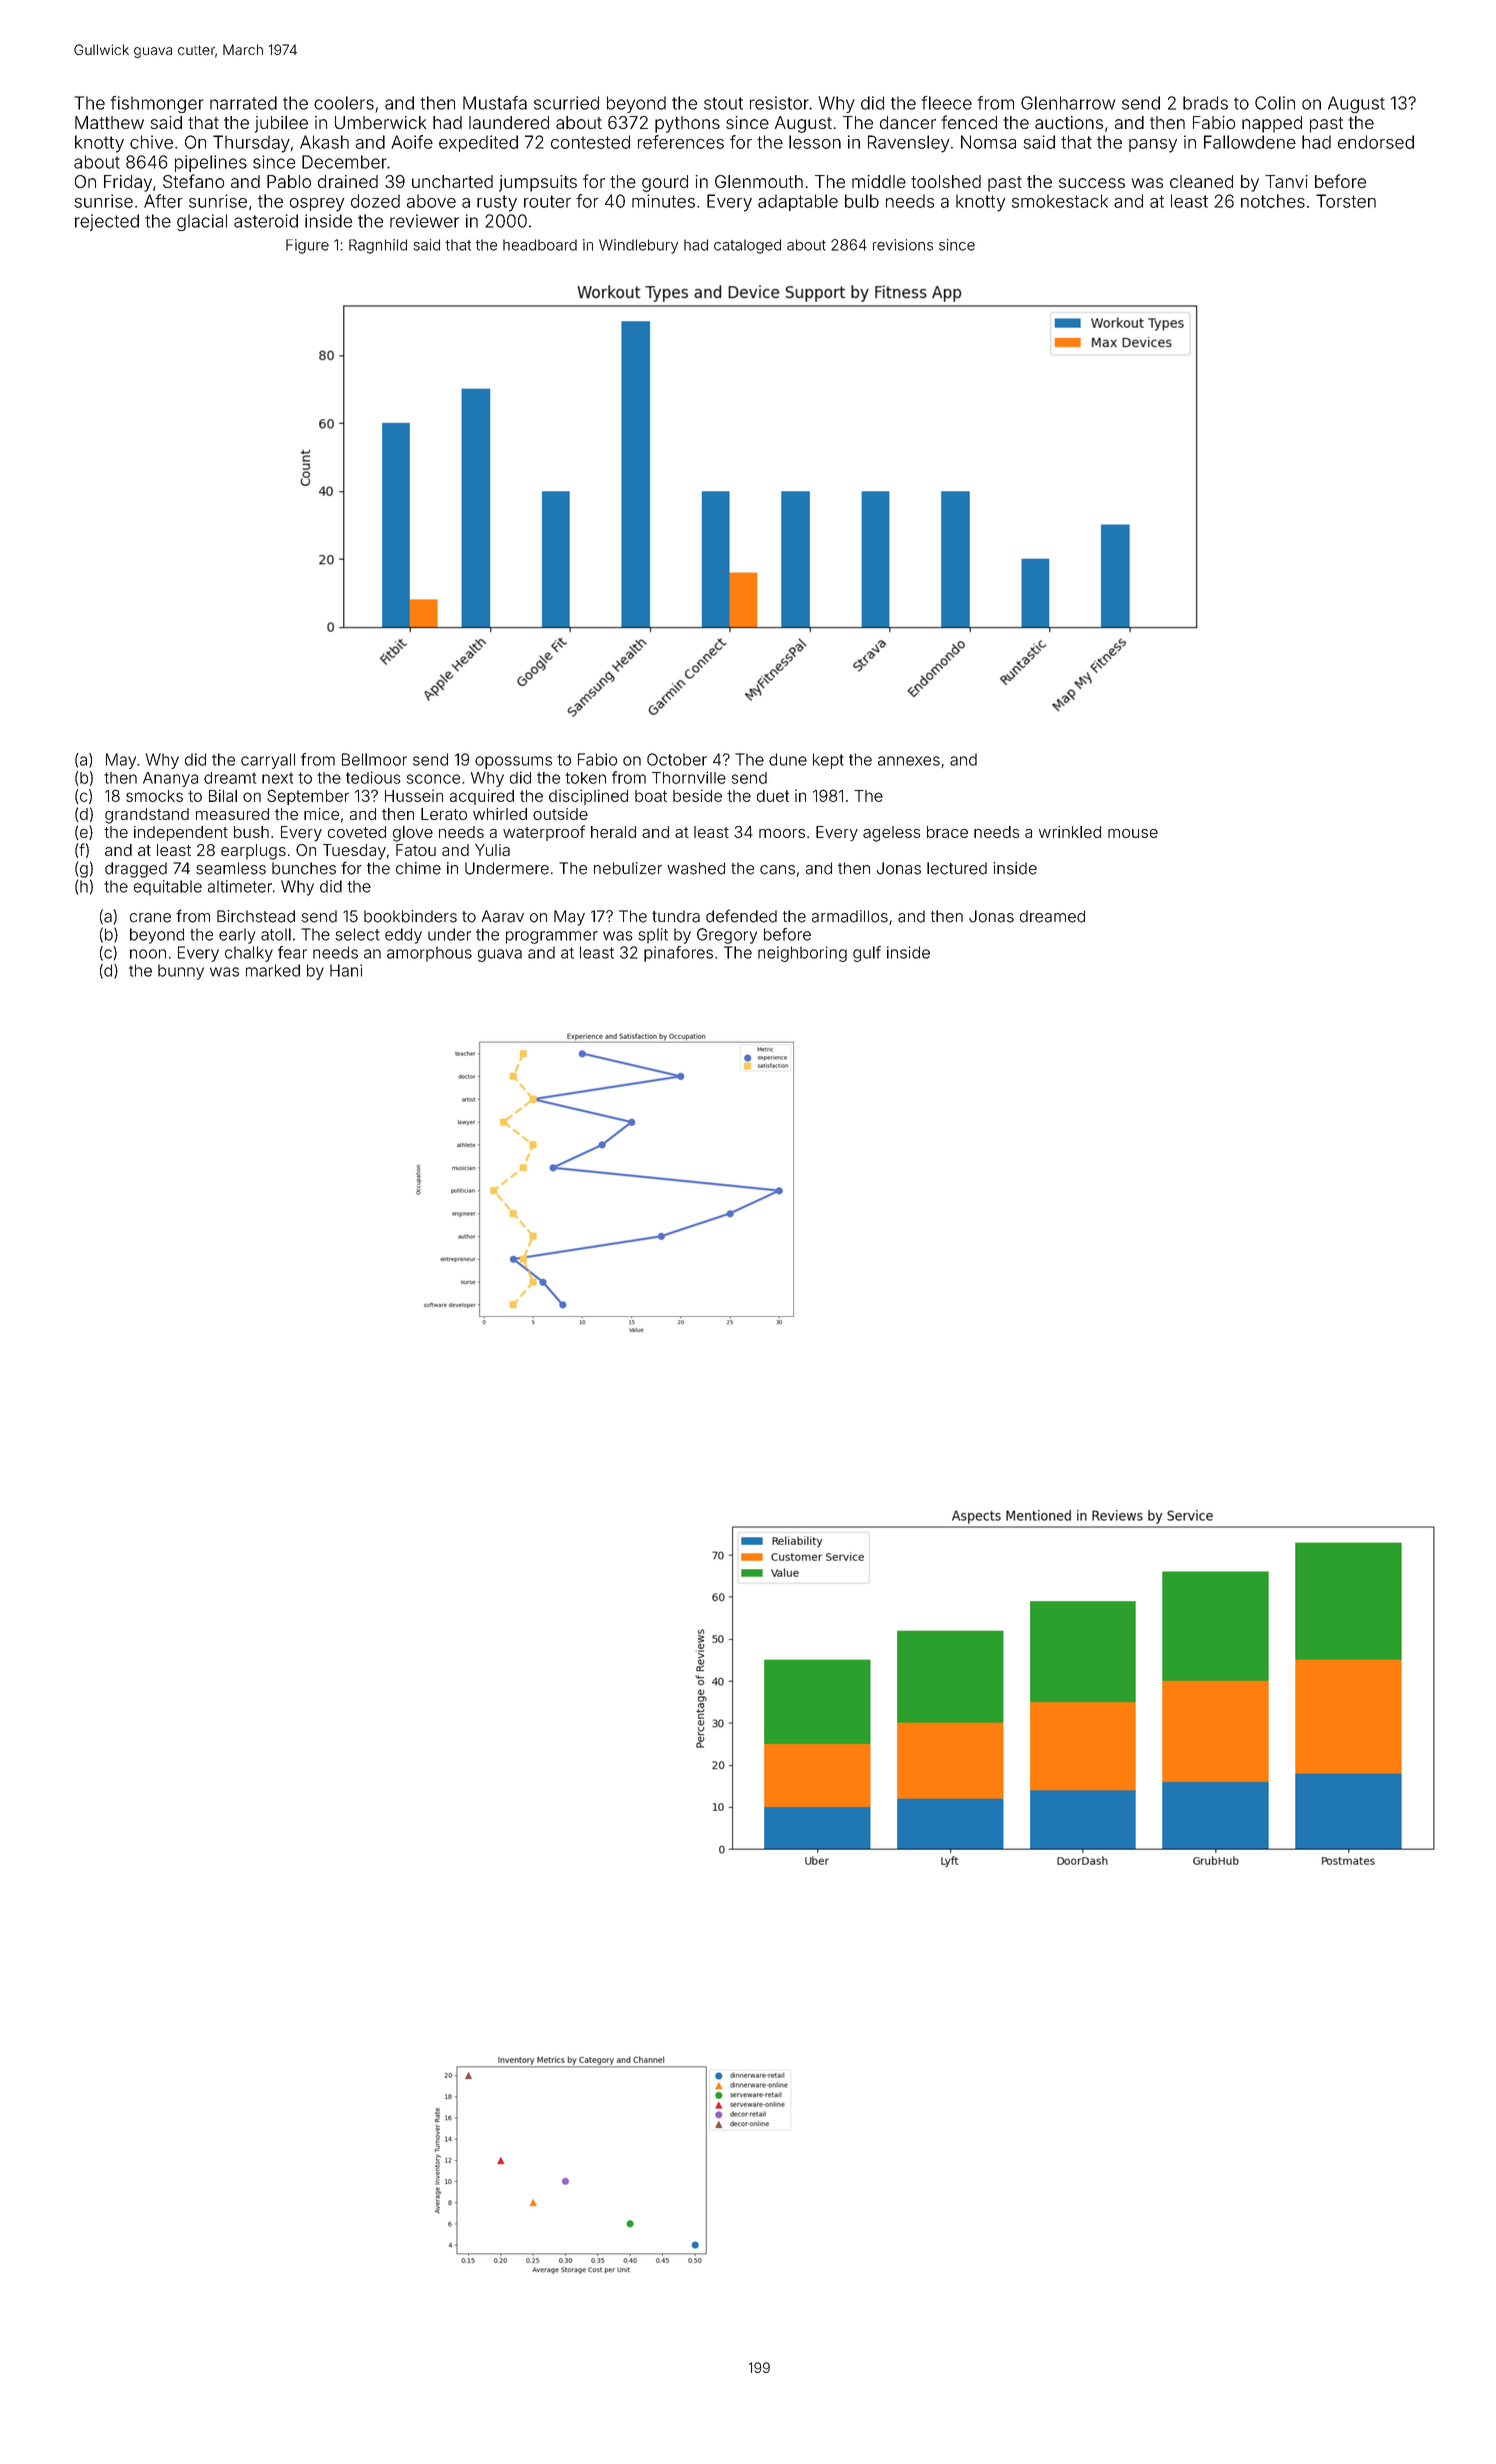 This screenshot has height=2464, width=1496. I want to click on bunny, so click(181, 972).
